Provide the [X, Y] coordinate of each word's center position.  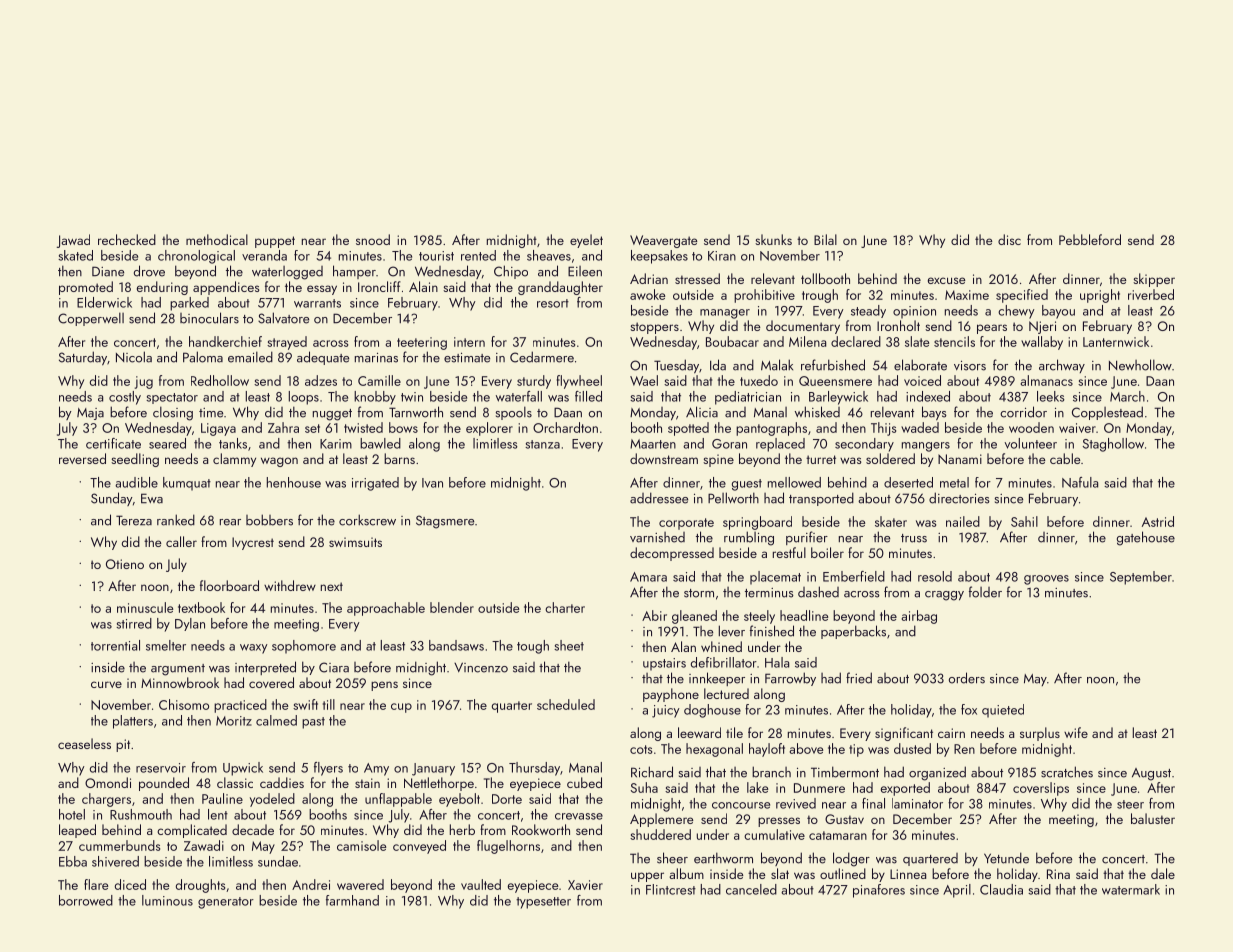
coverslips [1041, 789]
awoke [647, 294]
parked [189, 304]
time [211, 413]
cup [401, 708]
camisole [361, 845]
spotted [688, 429]
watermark [1131, 889]
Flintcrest [671, 889]
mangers [926, 447]
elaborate [920, 365]
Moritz [234, 721]
